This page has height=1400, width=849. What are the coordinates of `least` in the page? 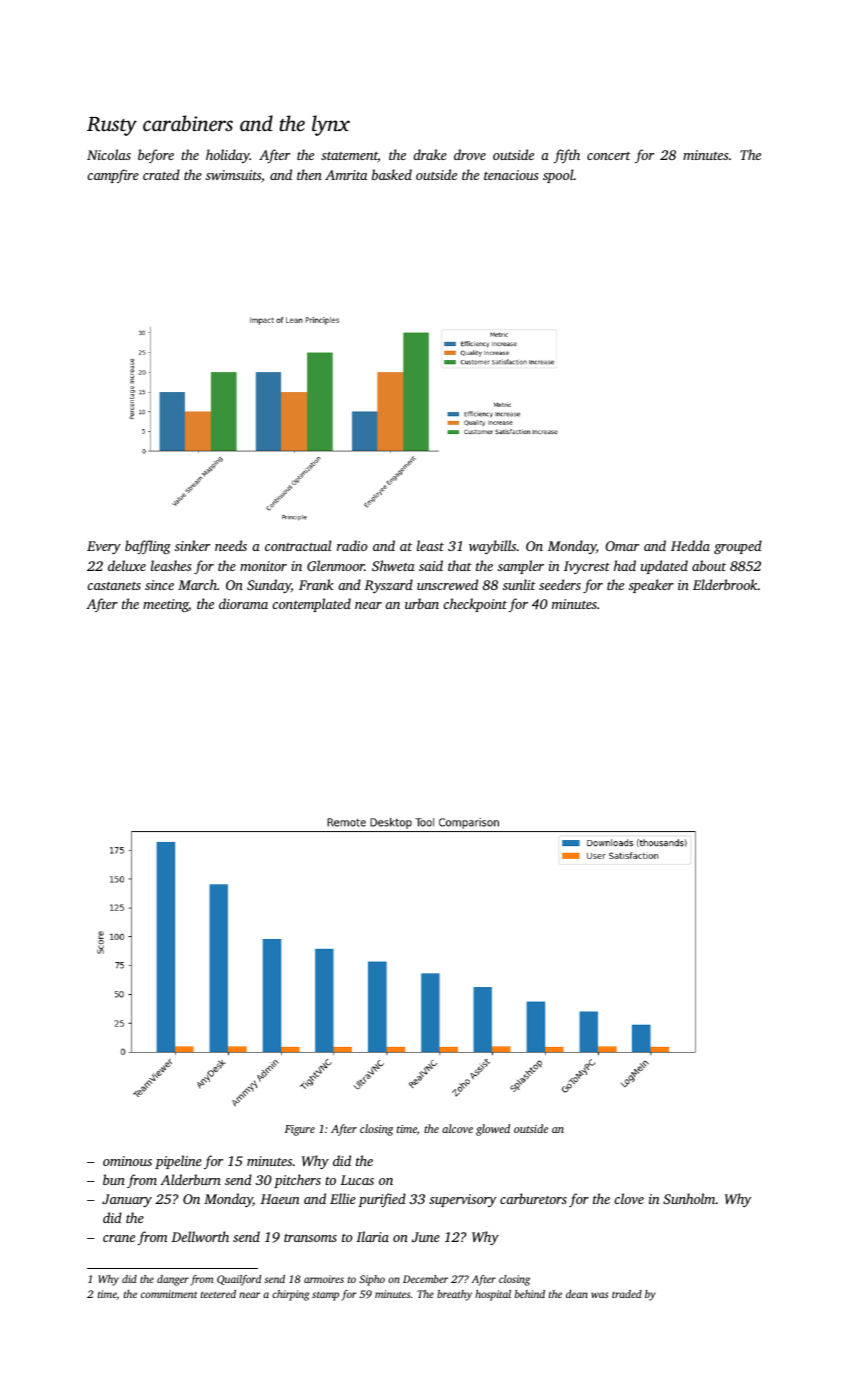 It's located at (430, 545).
